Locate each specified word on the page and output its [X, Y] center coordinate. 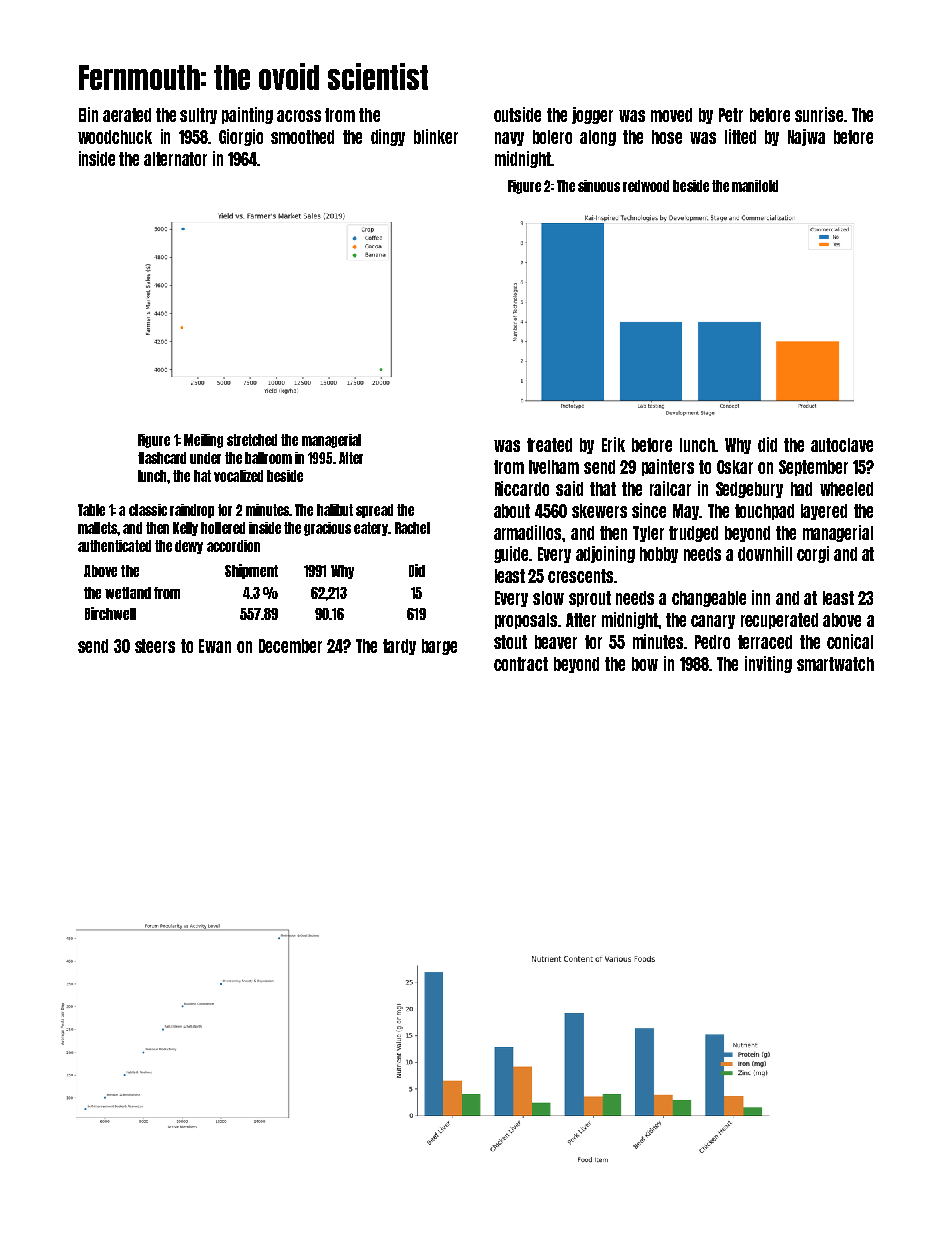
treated [549, 445]
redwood [646, 186]
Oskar [735, 467]
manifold [755, 186]
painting [247, 115]
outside [517, 114]
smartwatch [835, 664]
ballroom [268, 458]
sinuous [599, 186]
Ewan [215, 646]
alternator [175, 159]
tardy [399, 647]
